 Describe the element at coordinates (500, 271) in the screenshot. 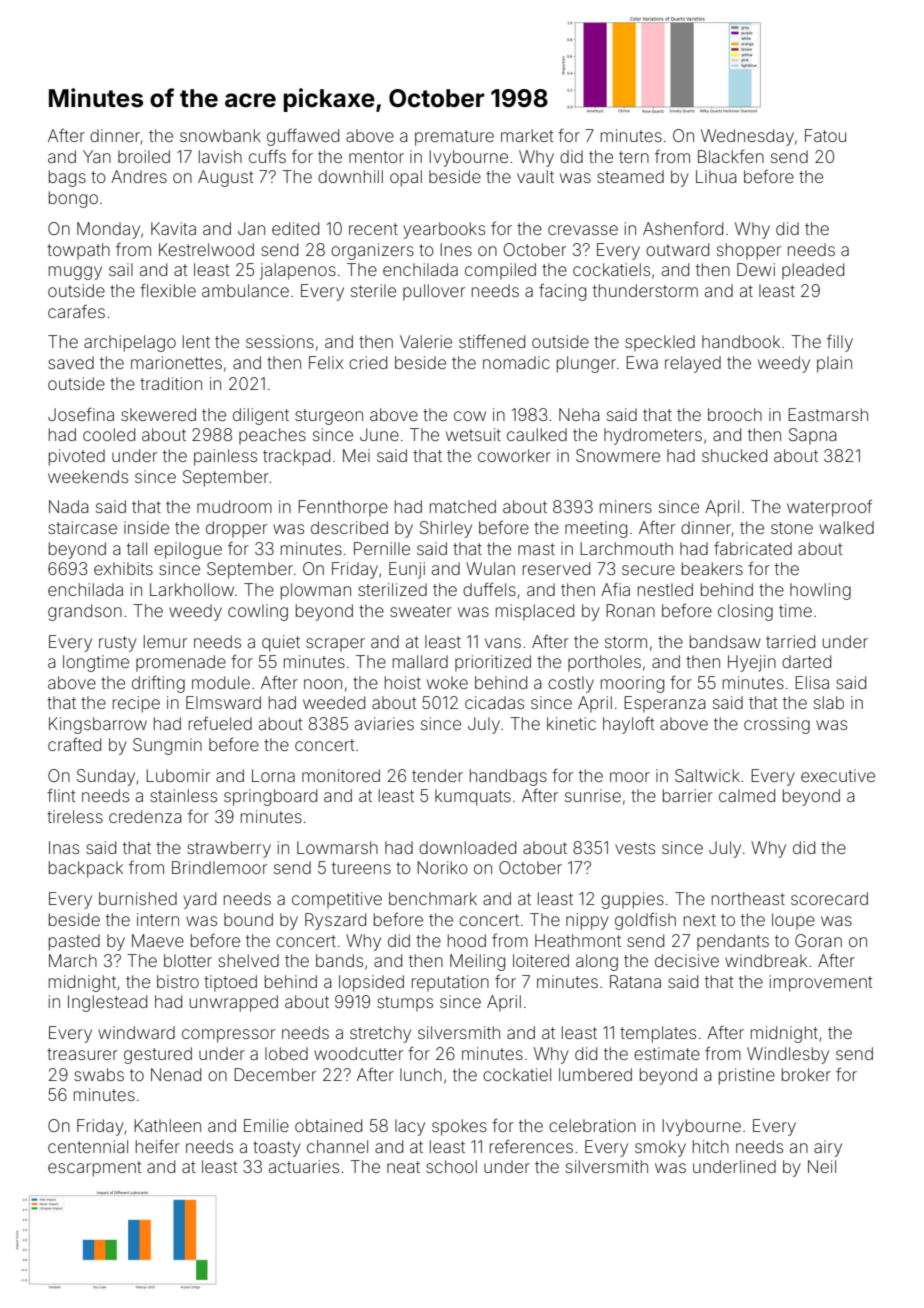

I see `compiled` at that location.
